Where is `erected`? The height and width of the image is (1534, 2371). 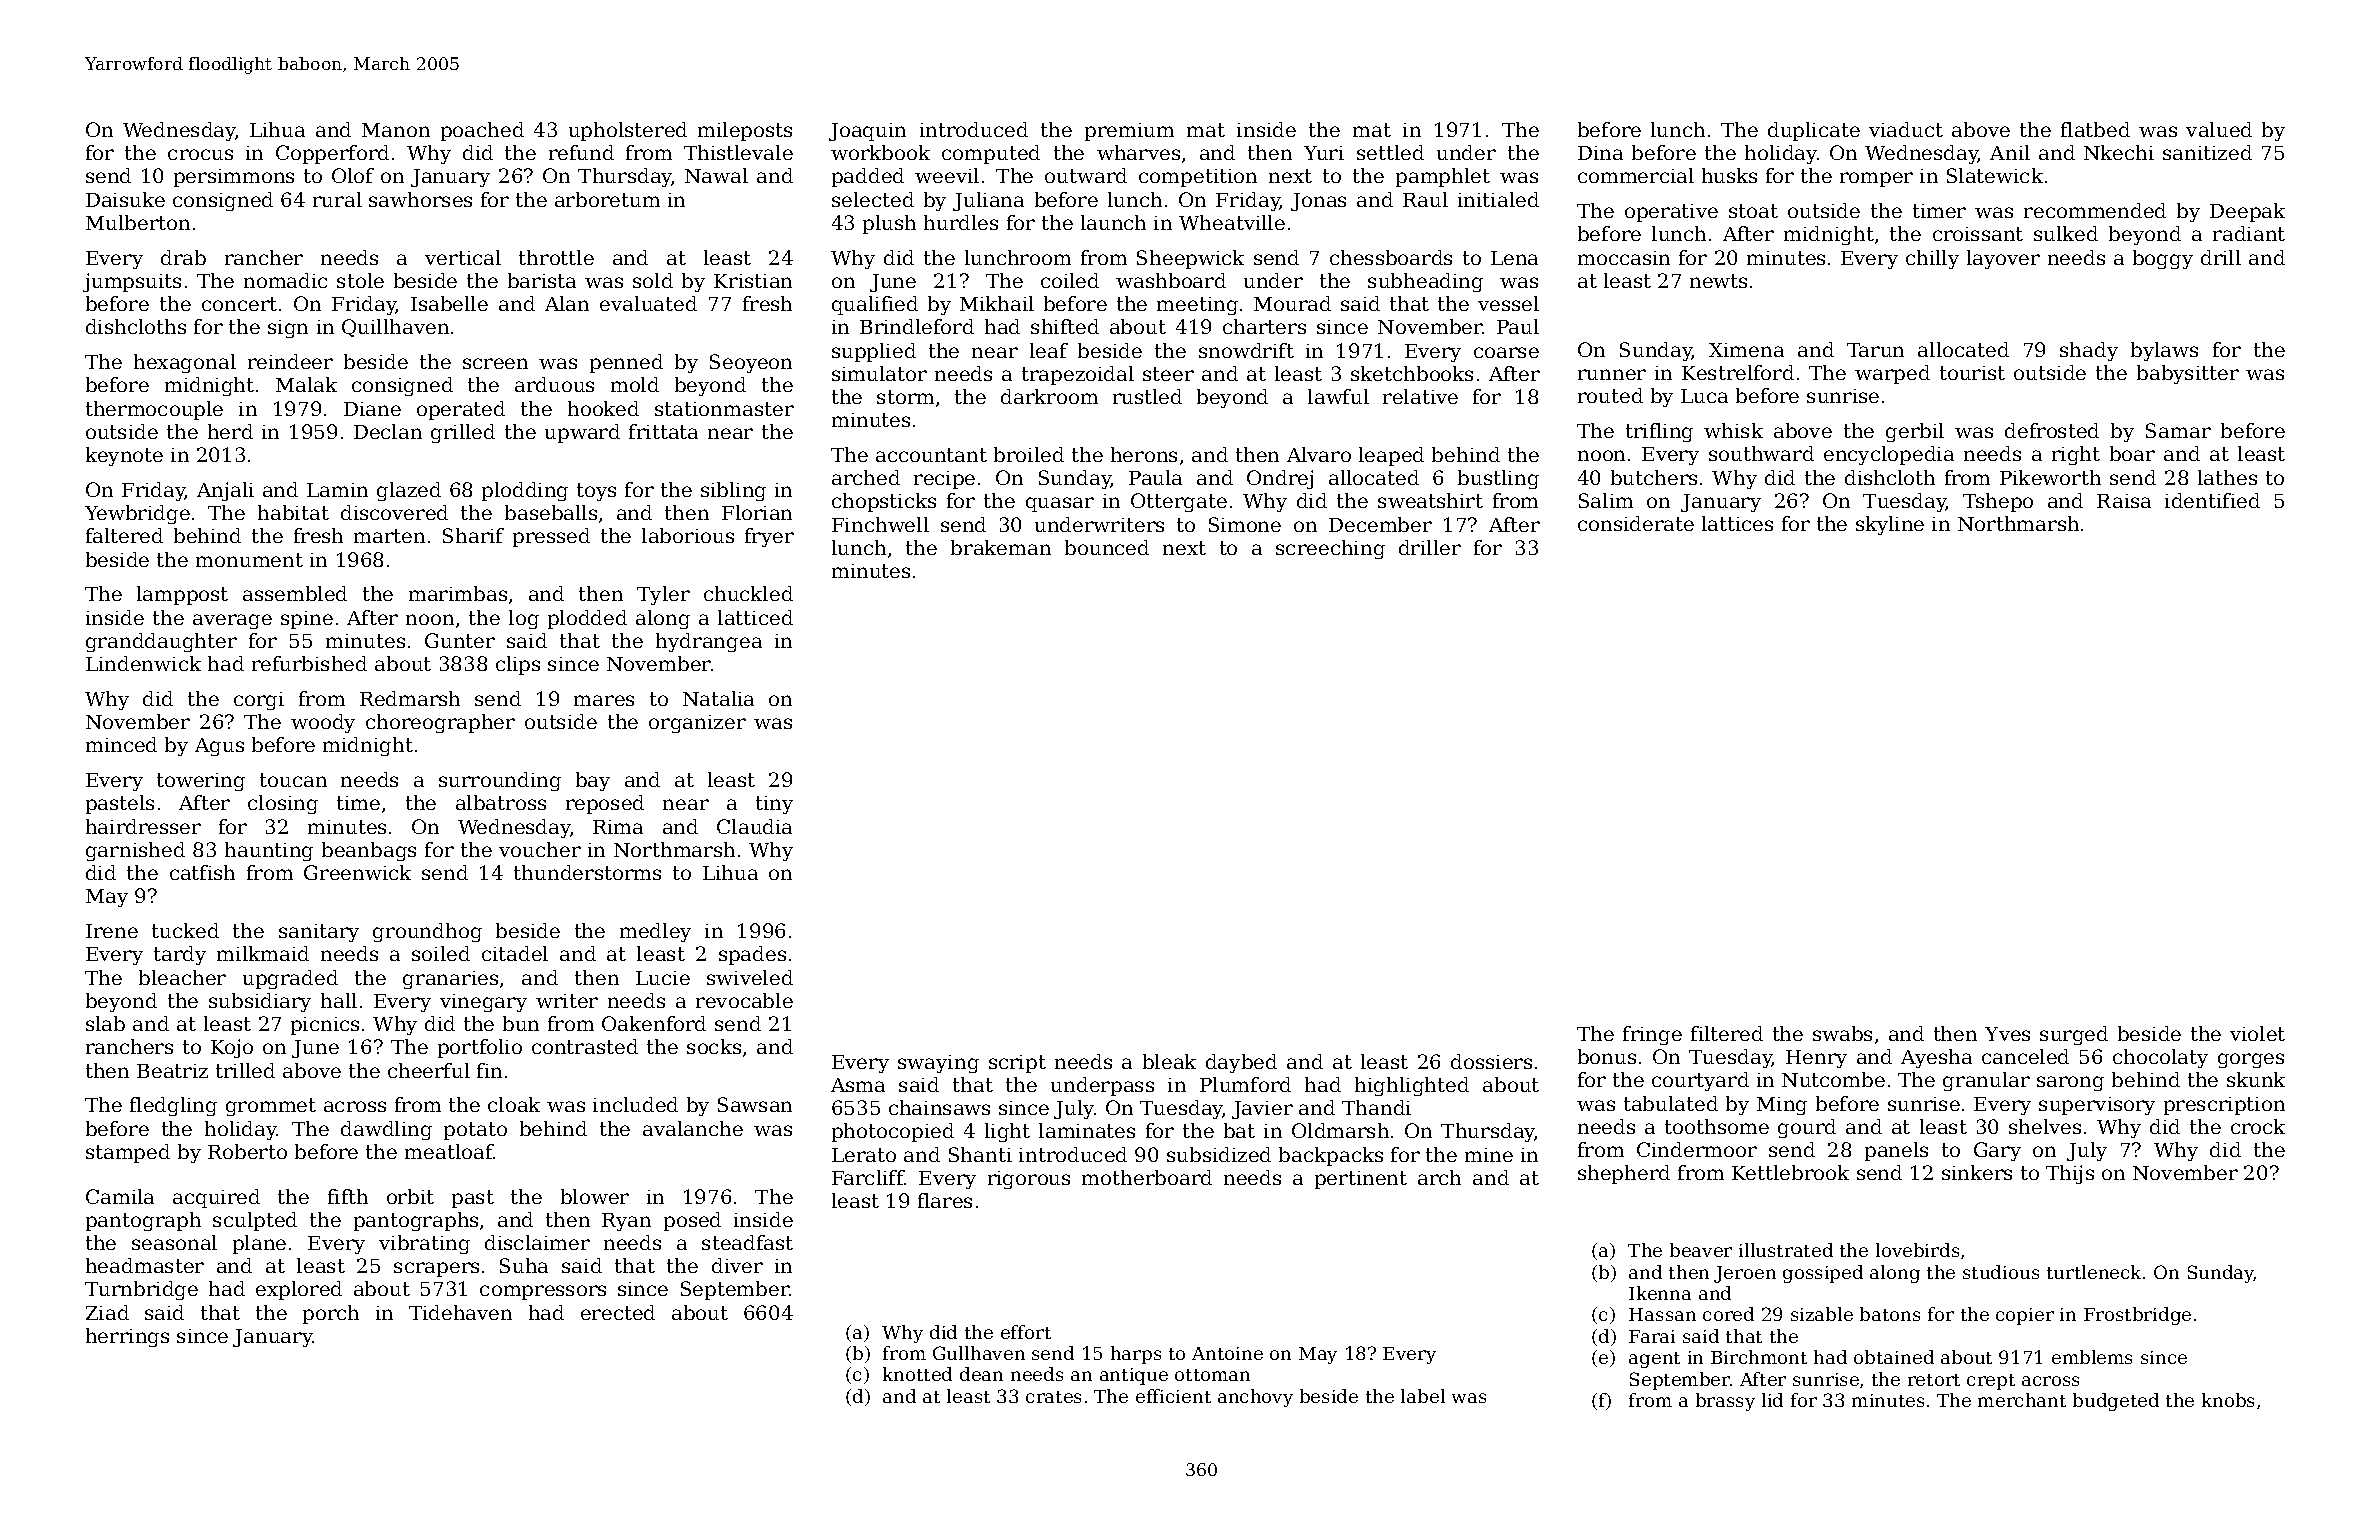
erected is located at coordinates (618, 1312).
